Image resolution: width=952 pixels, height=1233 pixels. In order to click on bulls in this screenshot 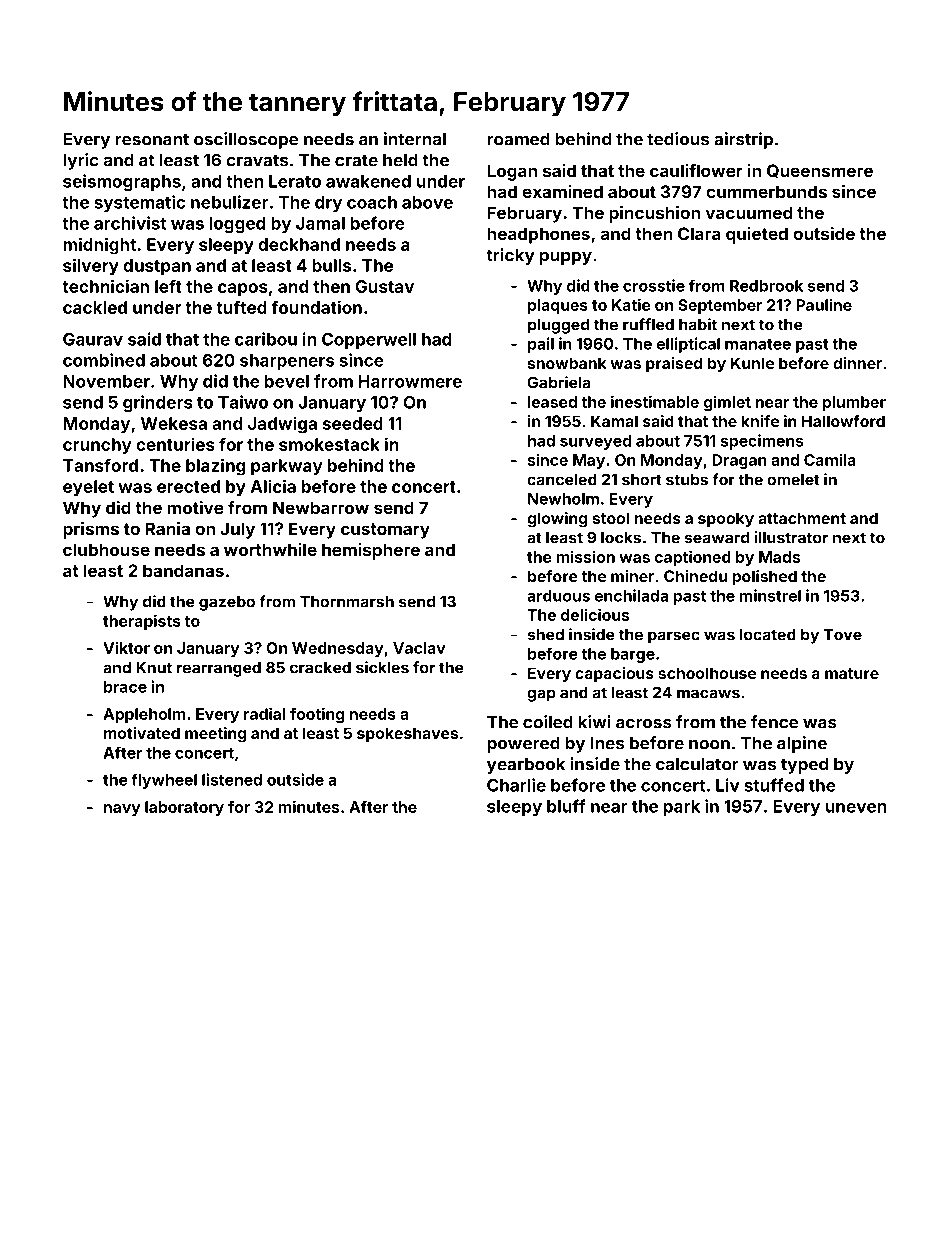, I will do `click(331, 265)`.
